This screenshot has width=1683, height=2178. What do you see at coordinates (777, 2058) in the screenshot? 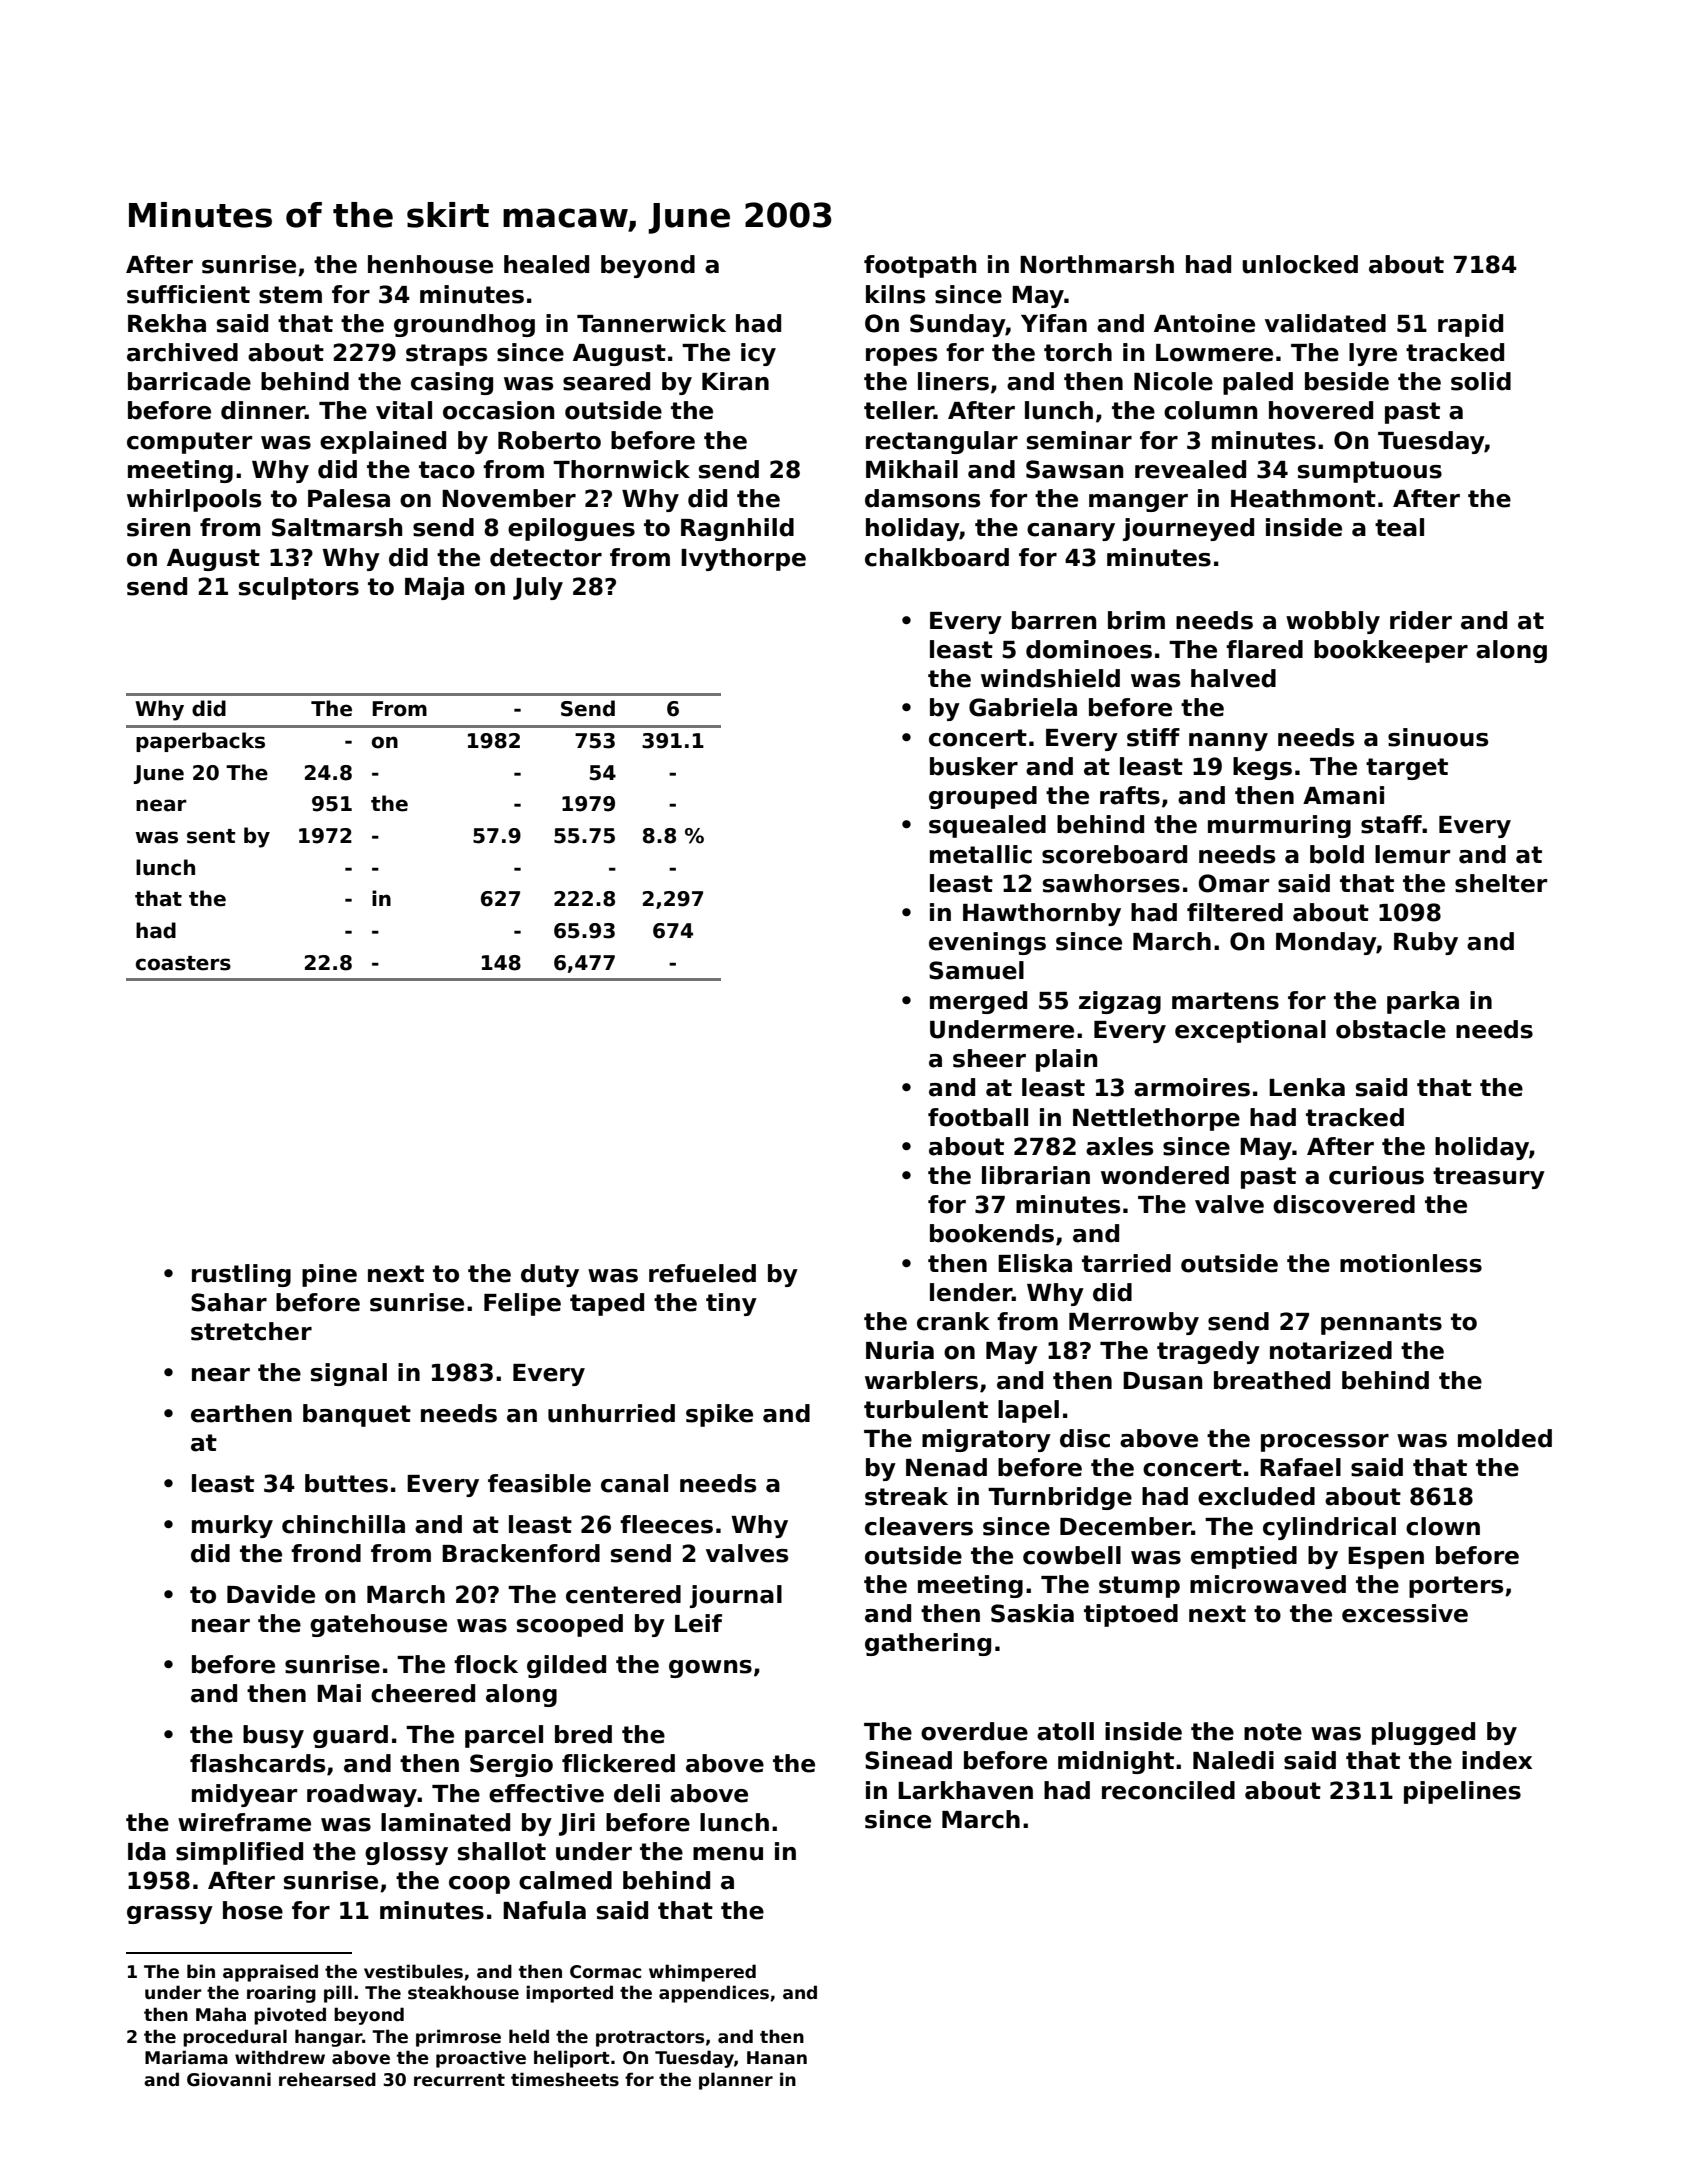
I see `Hanan` at bounding box center [777, 2058].
